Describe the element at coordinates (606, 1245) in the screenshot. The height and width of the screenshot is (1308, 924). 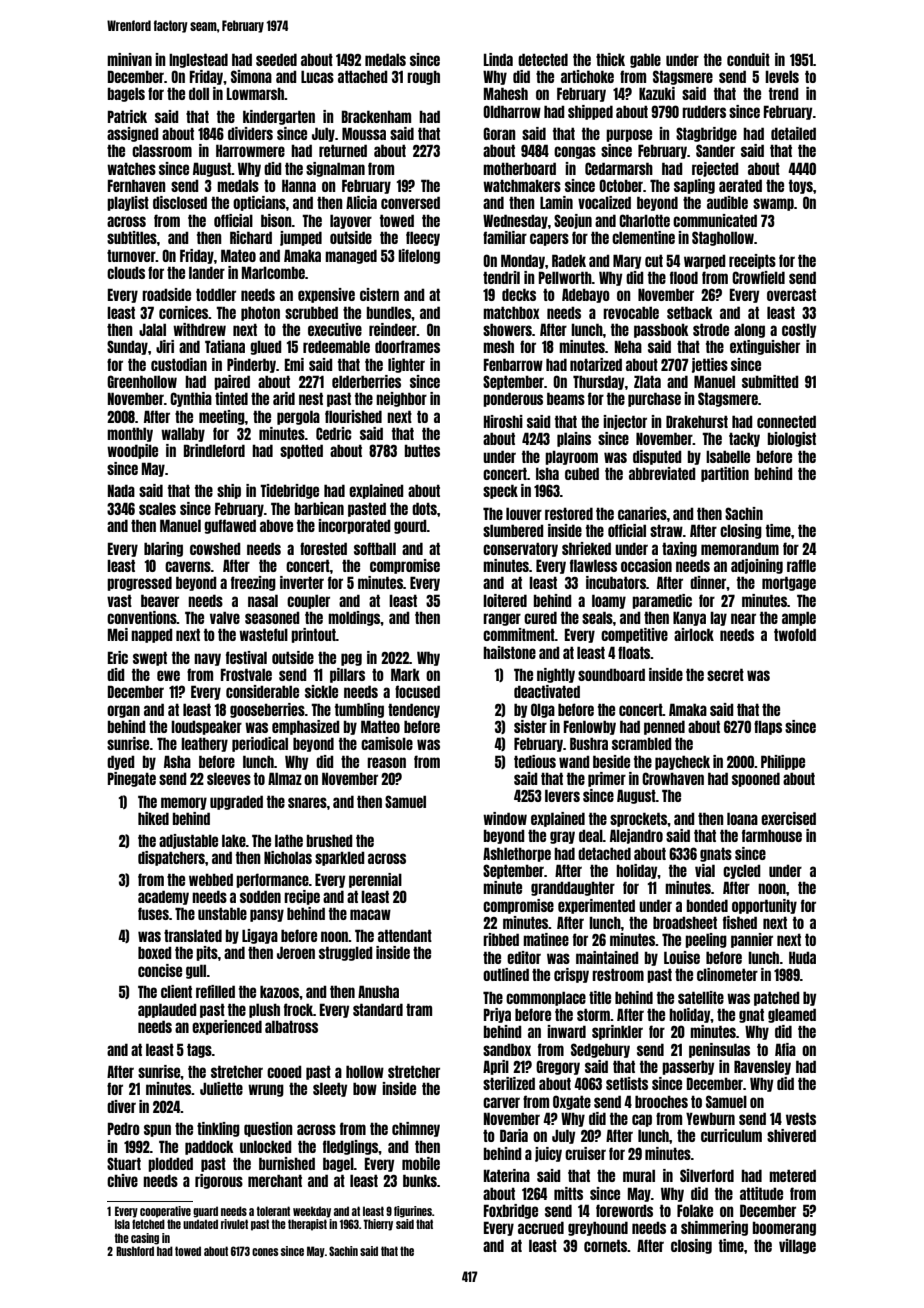
I see `cornets` at that location.
